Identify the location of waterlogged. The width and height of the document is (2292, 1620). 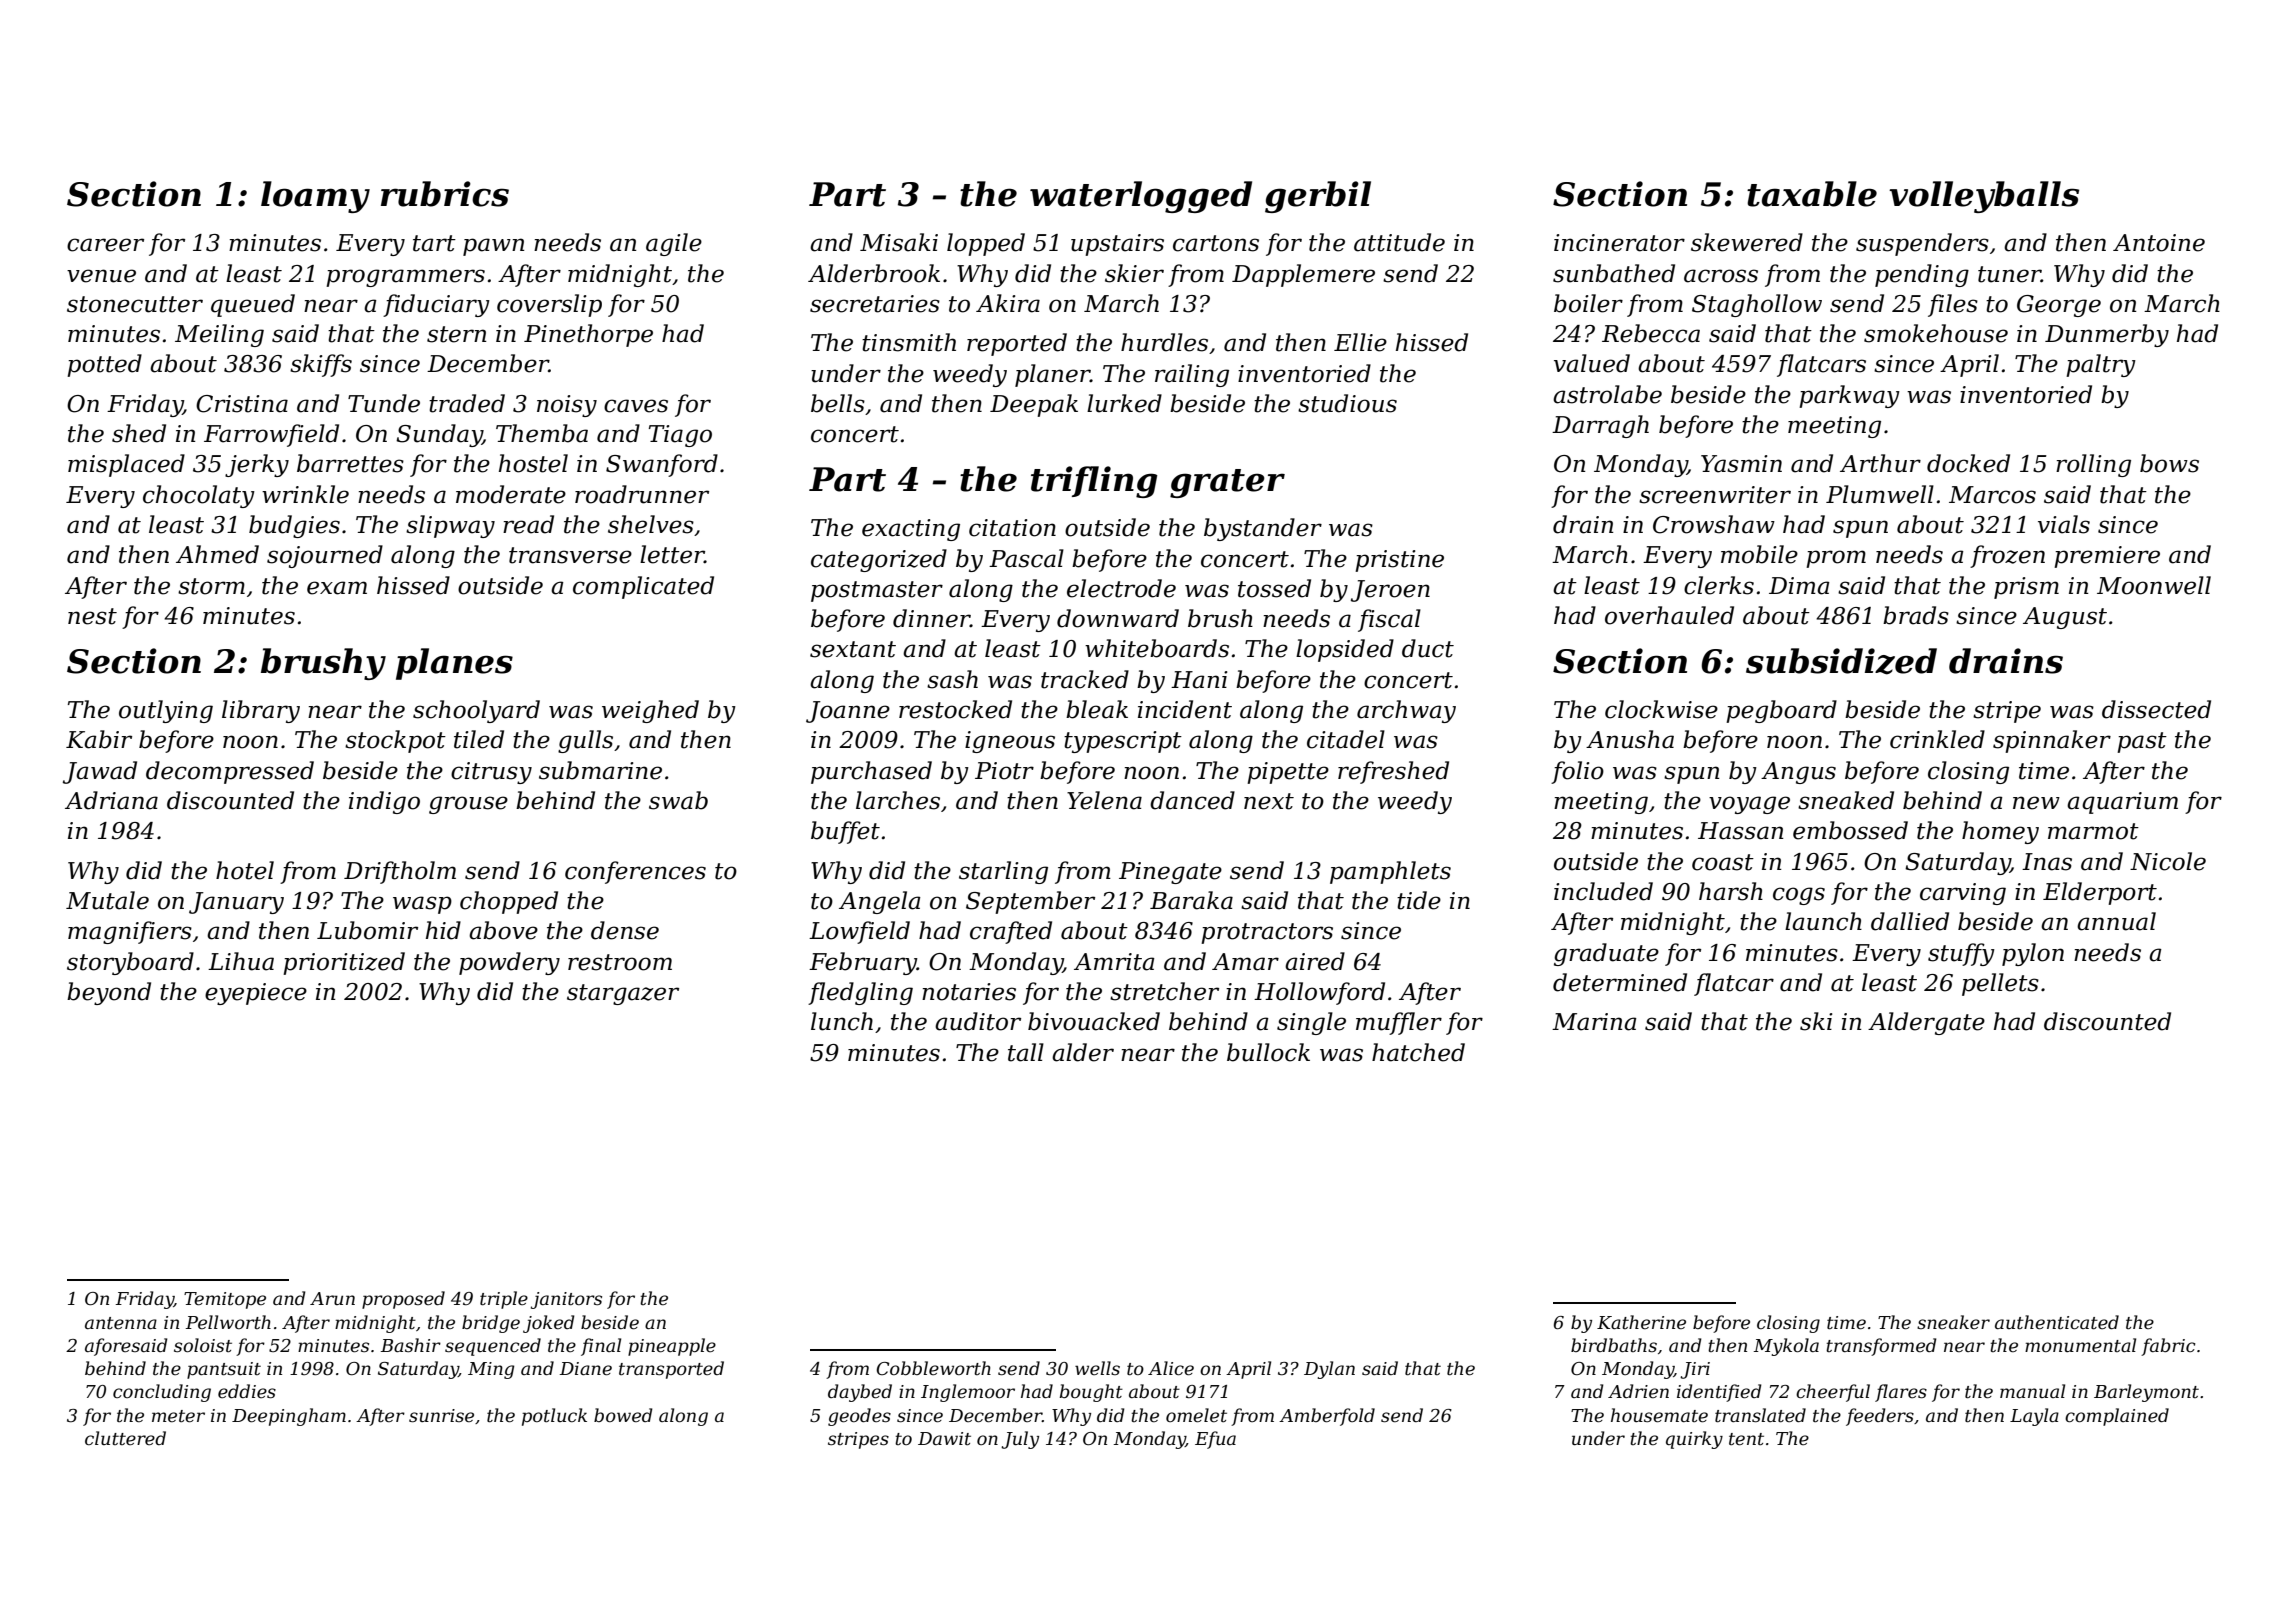
(1141, 197).
